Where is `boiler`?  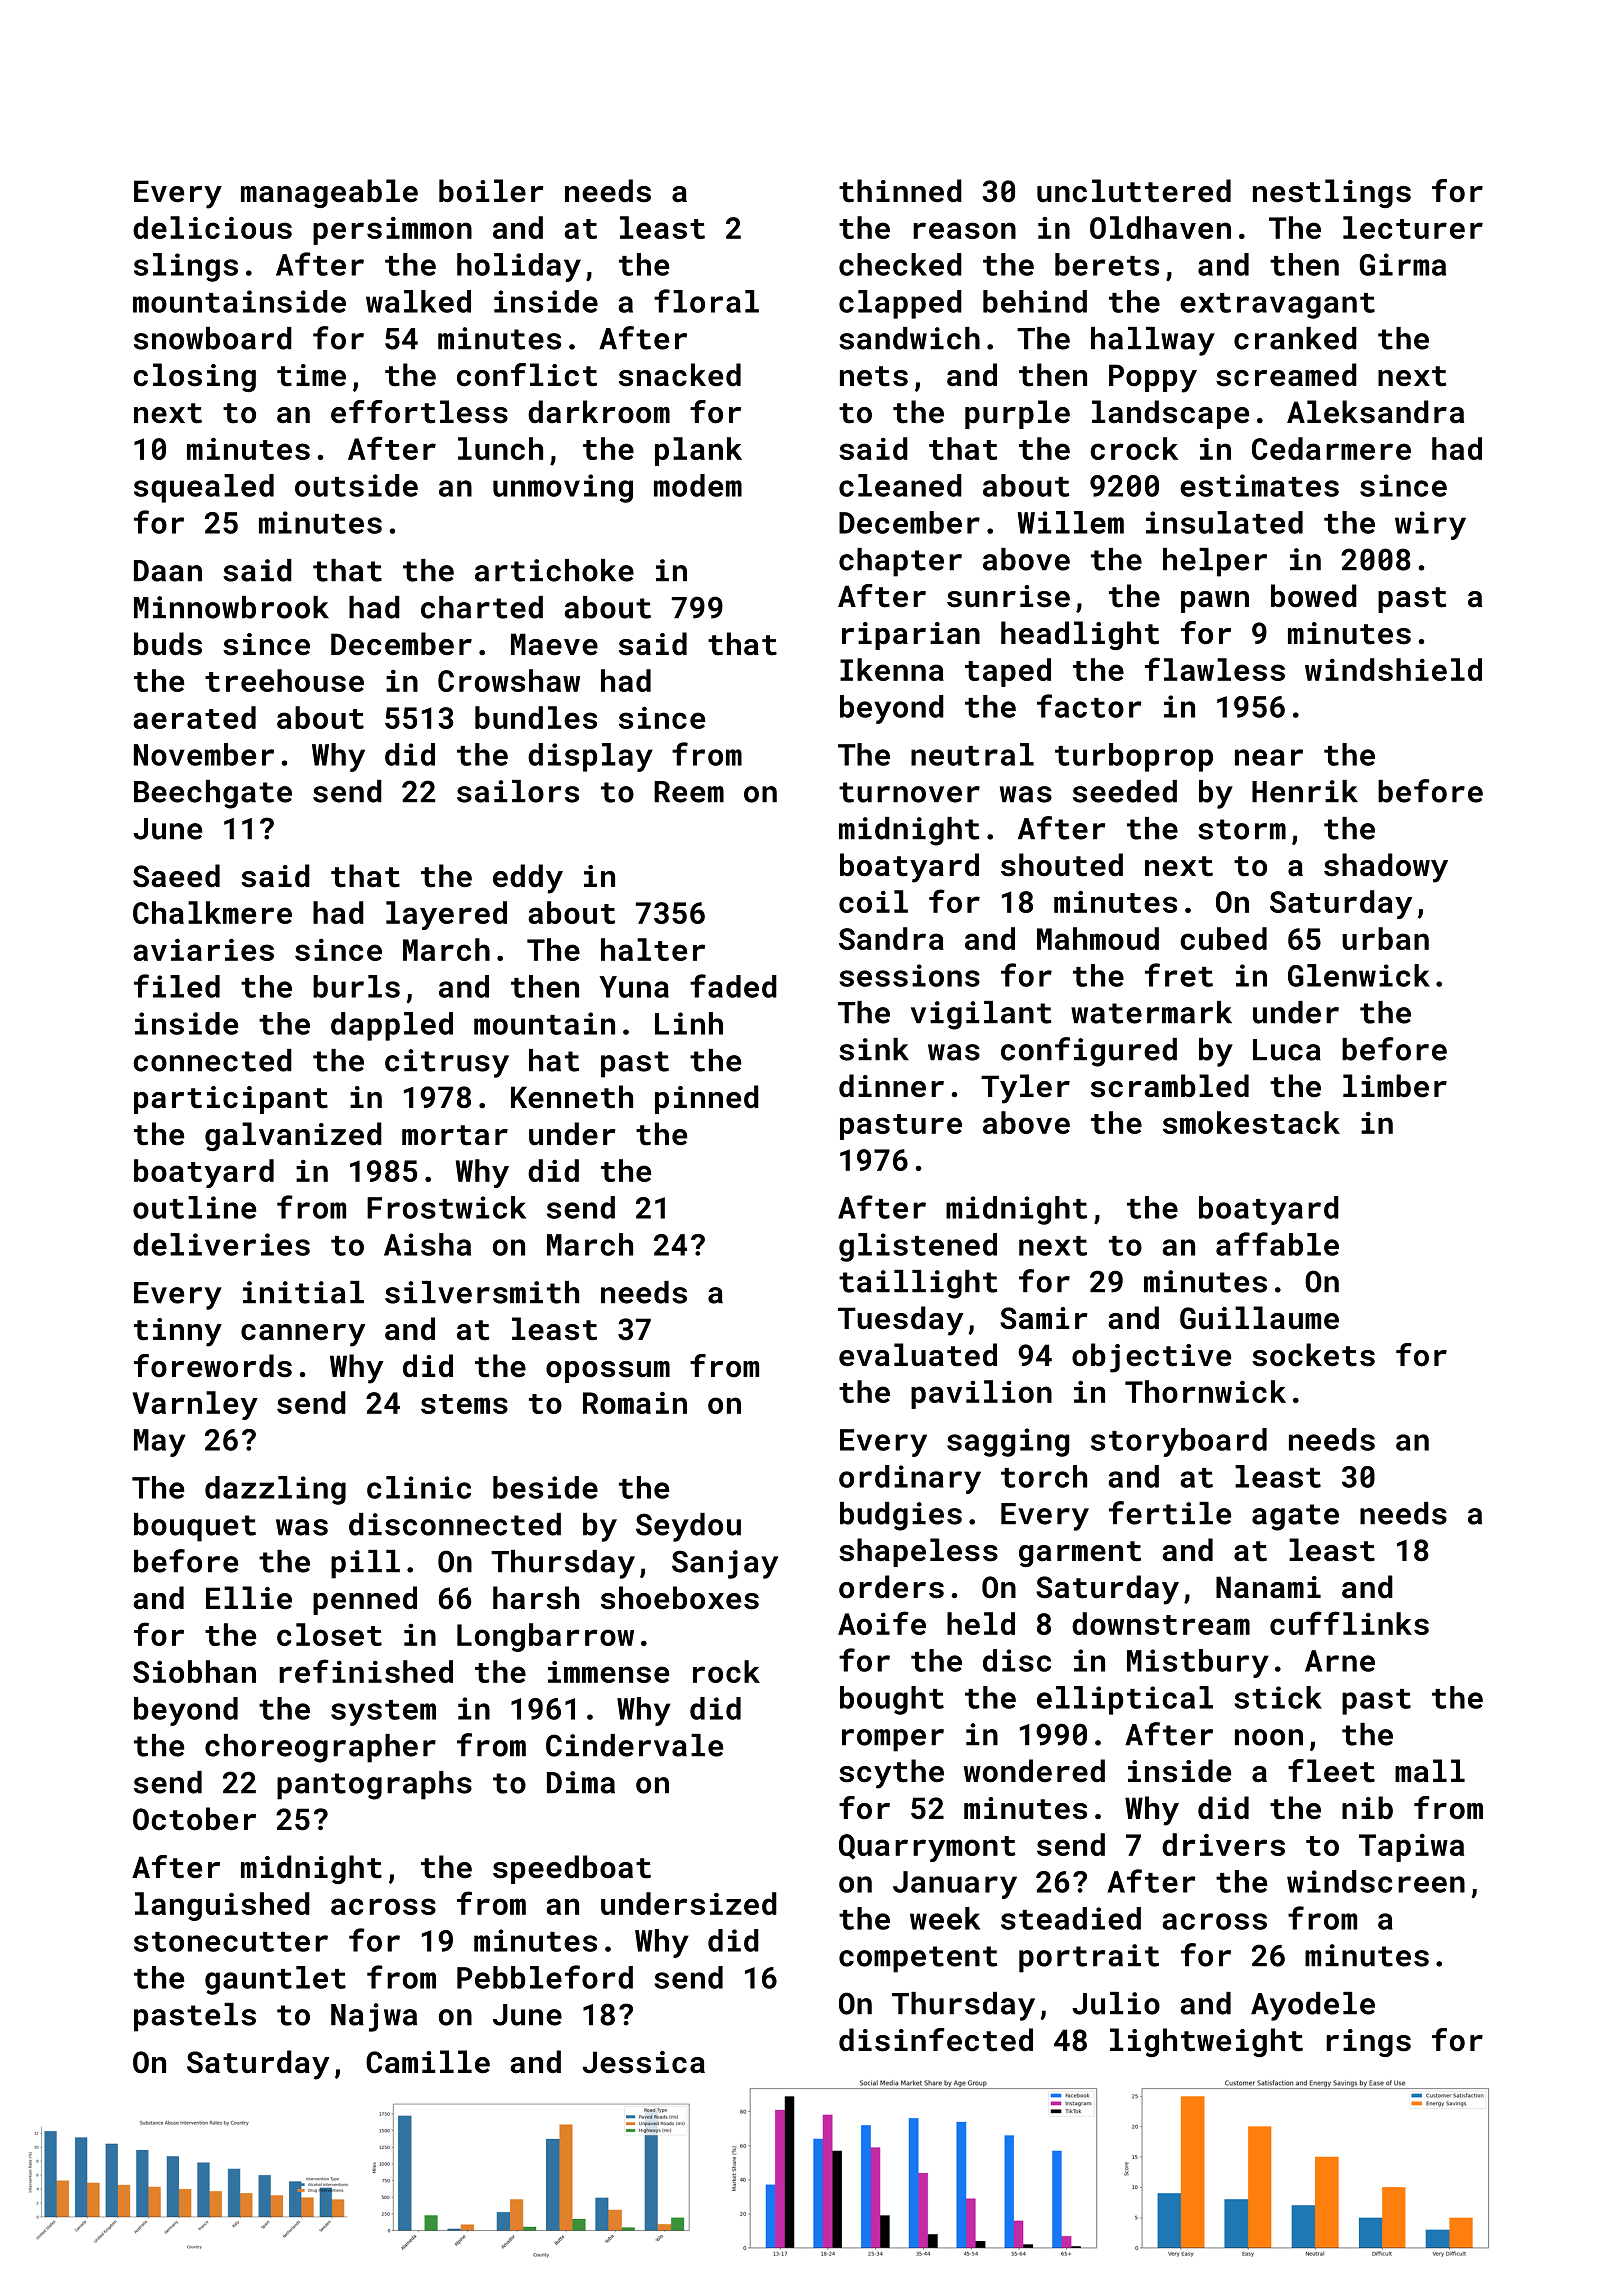
boiler is located at coordinates (491, 191).
